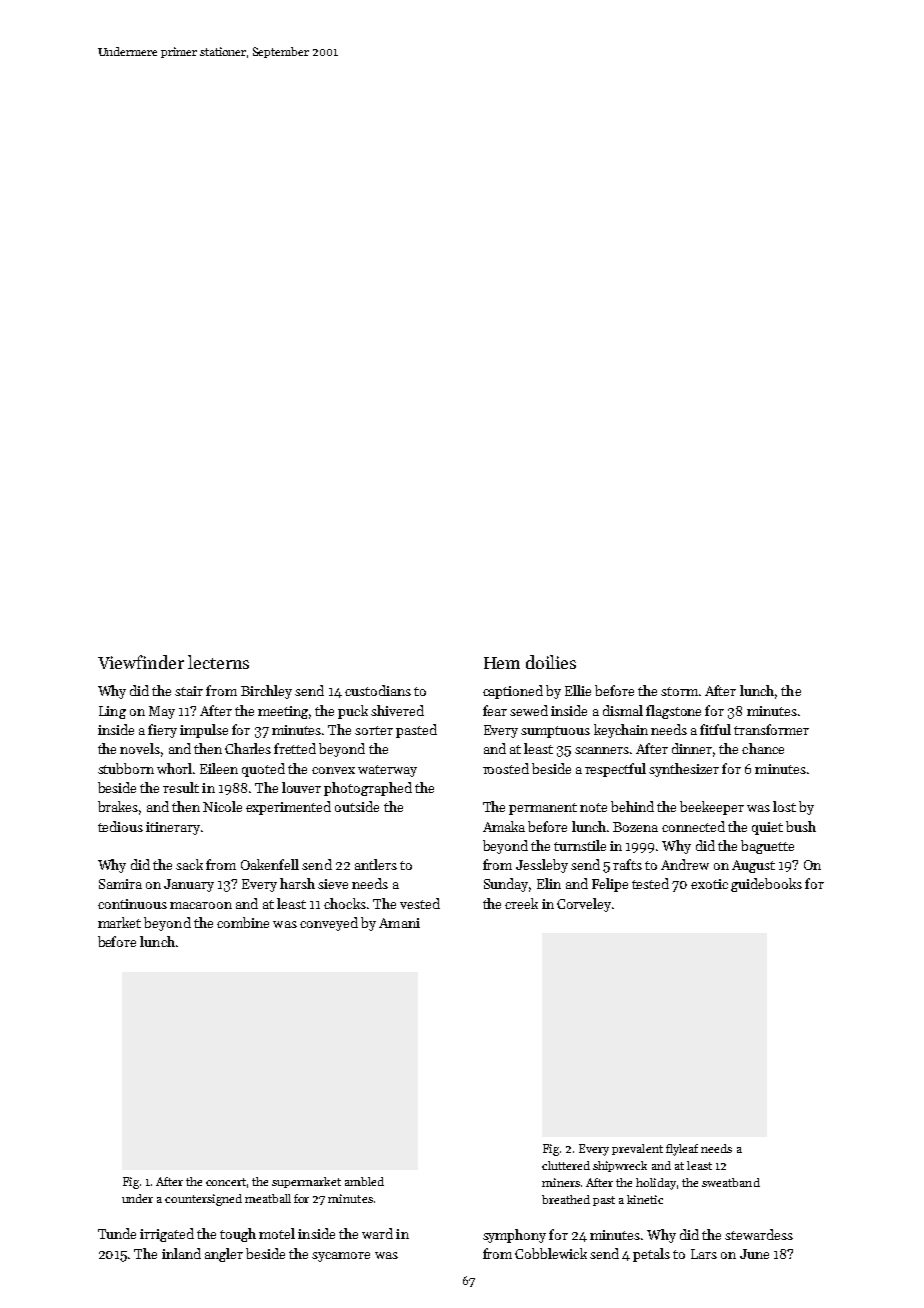 The width and height of the screenshot is (924, 1308). I want to click on ambled, so click(364, 1181).
